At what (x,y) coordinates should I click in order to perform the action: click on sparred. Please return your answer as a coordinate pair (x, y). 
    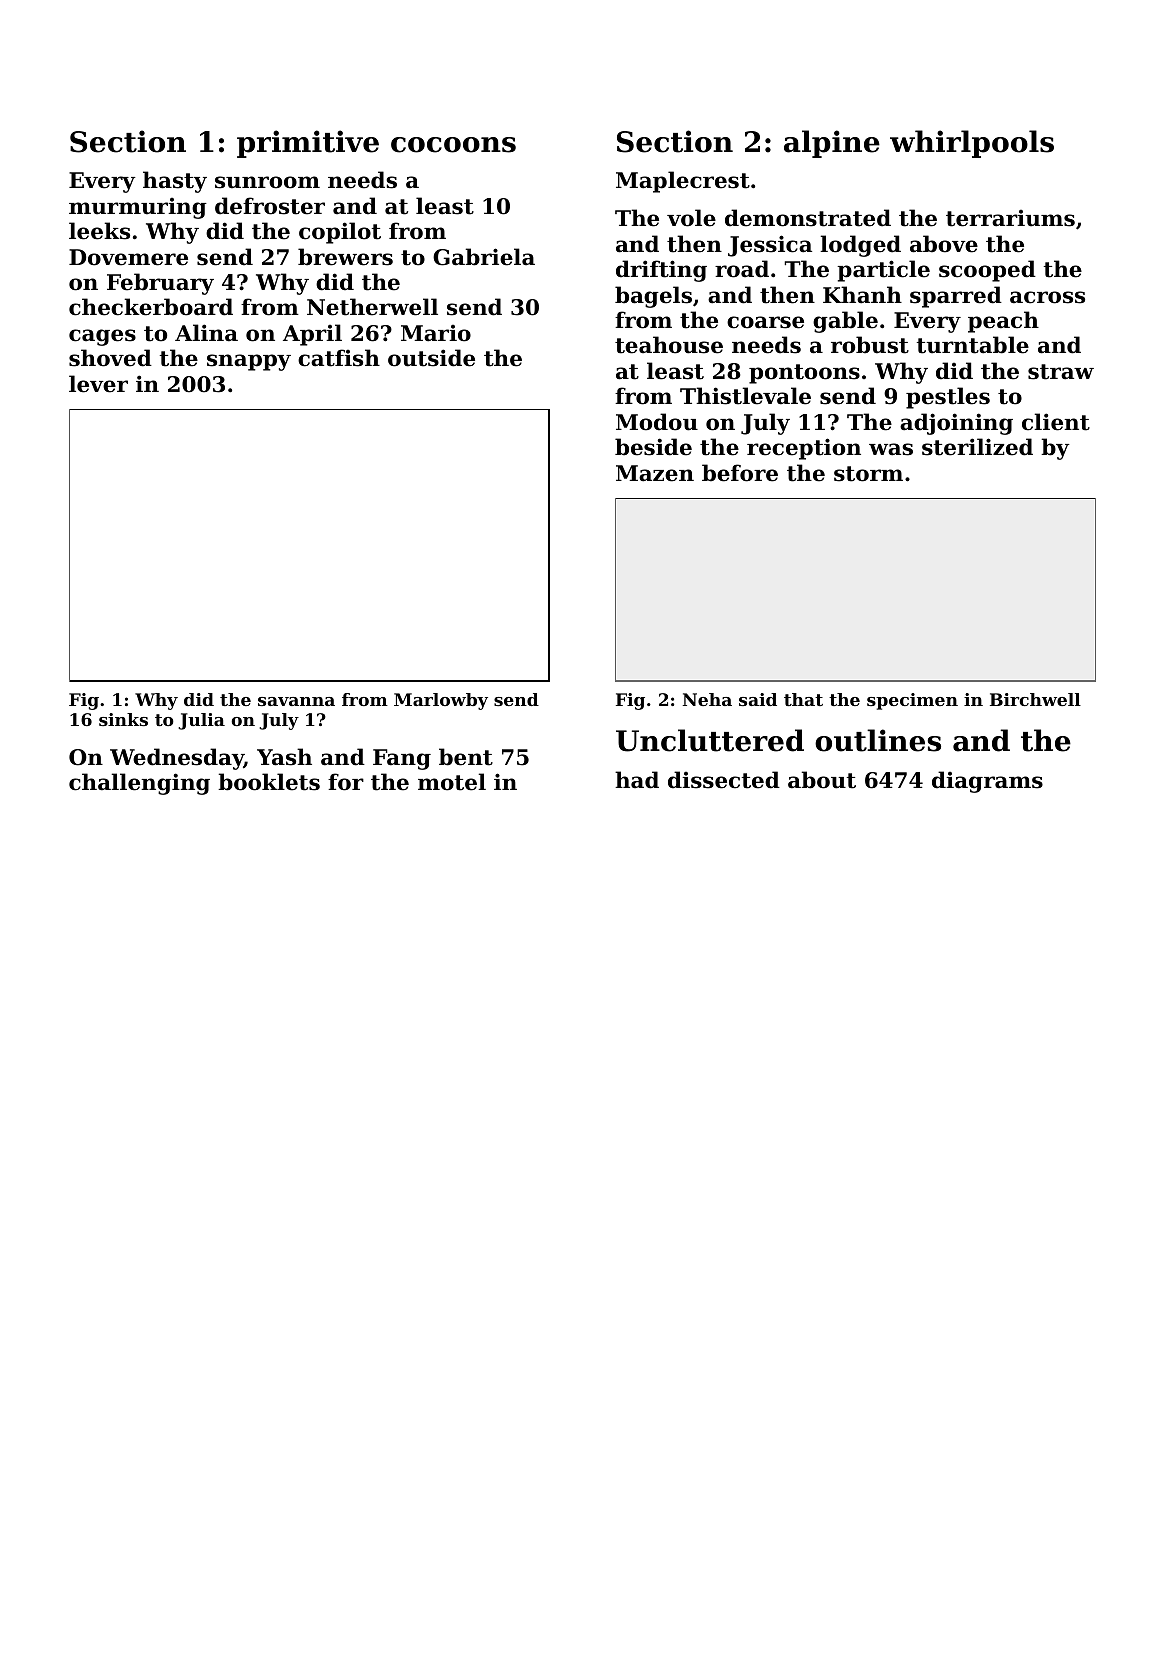
    Looking at the image, I should click on (956, 297).
